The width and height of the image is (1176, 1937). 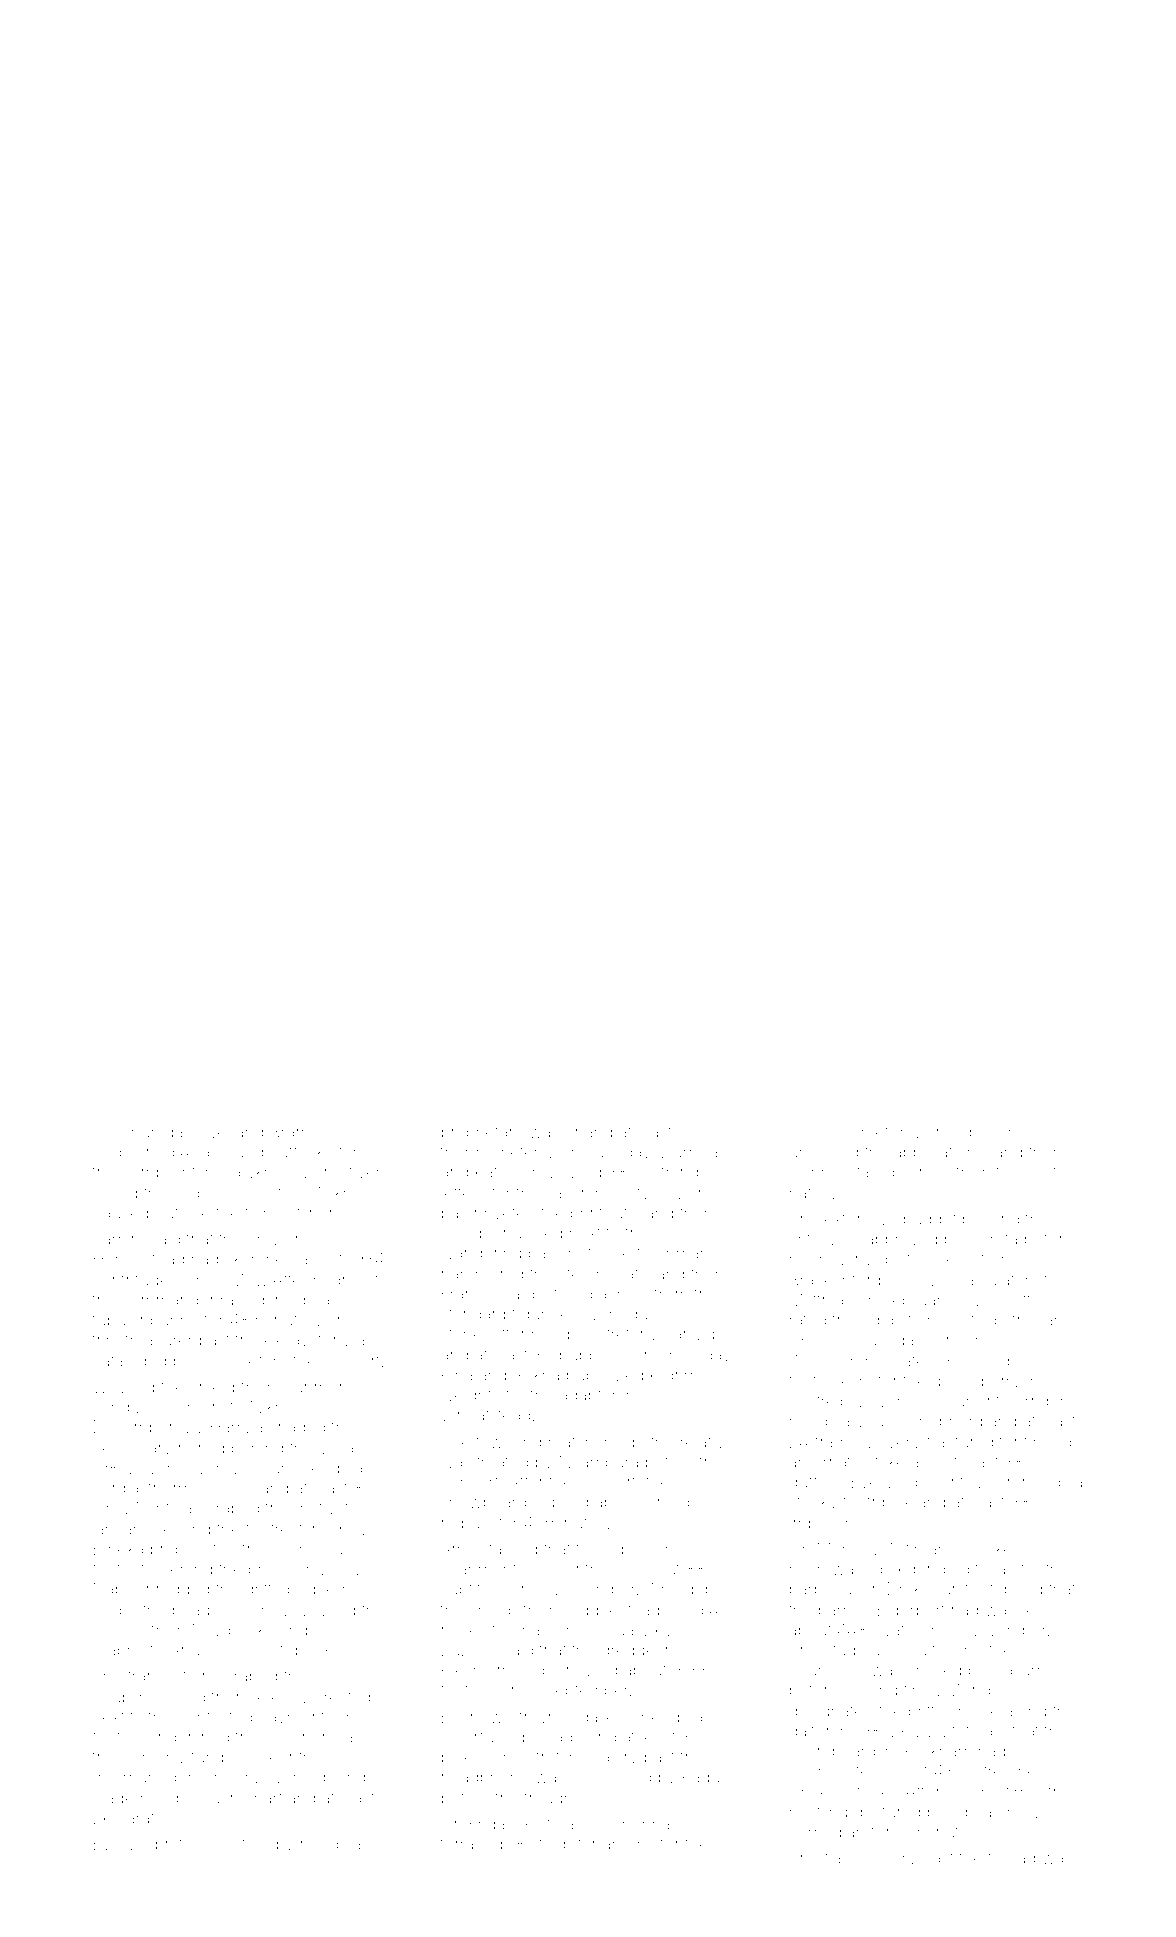 What do you see at coordinates (485, 1778) in the image?
I see `headphone` at bounding box center [485, 1778].
